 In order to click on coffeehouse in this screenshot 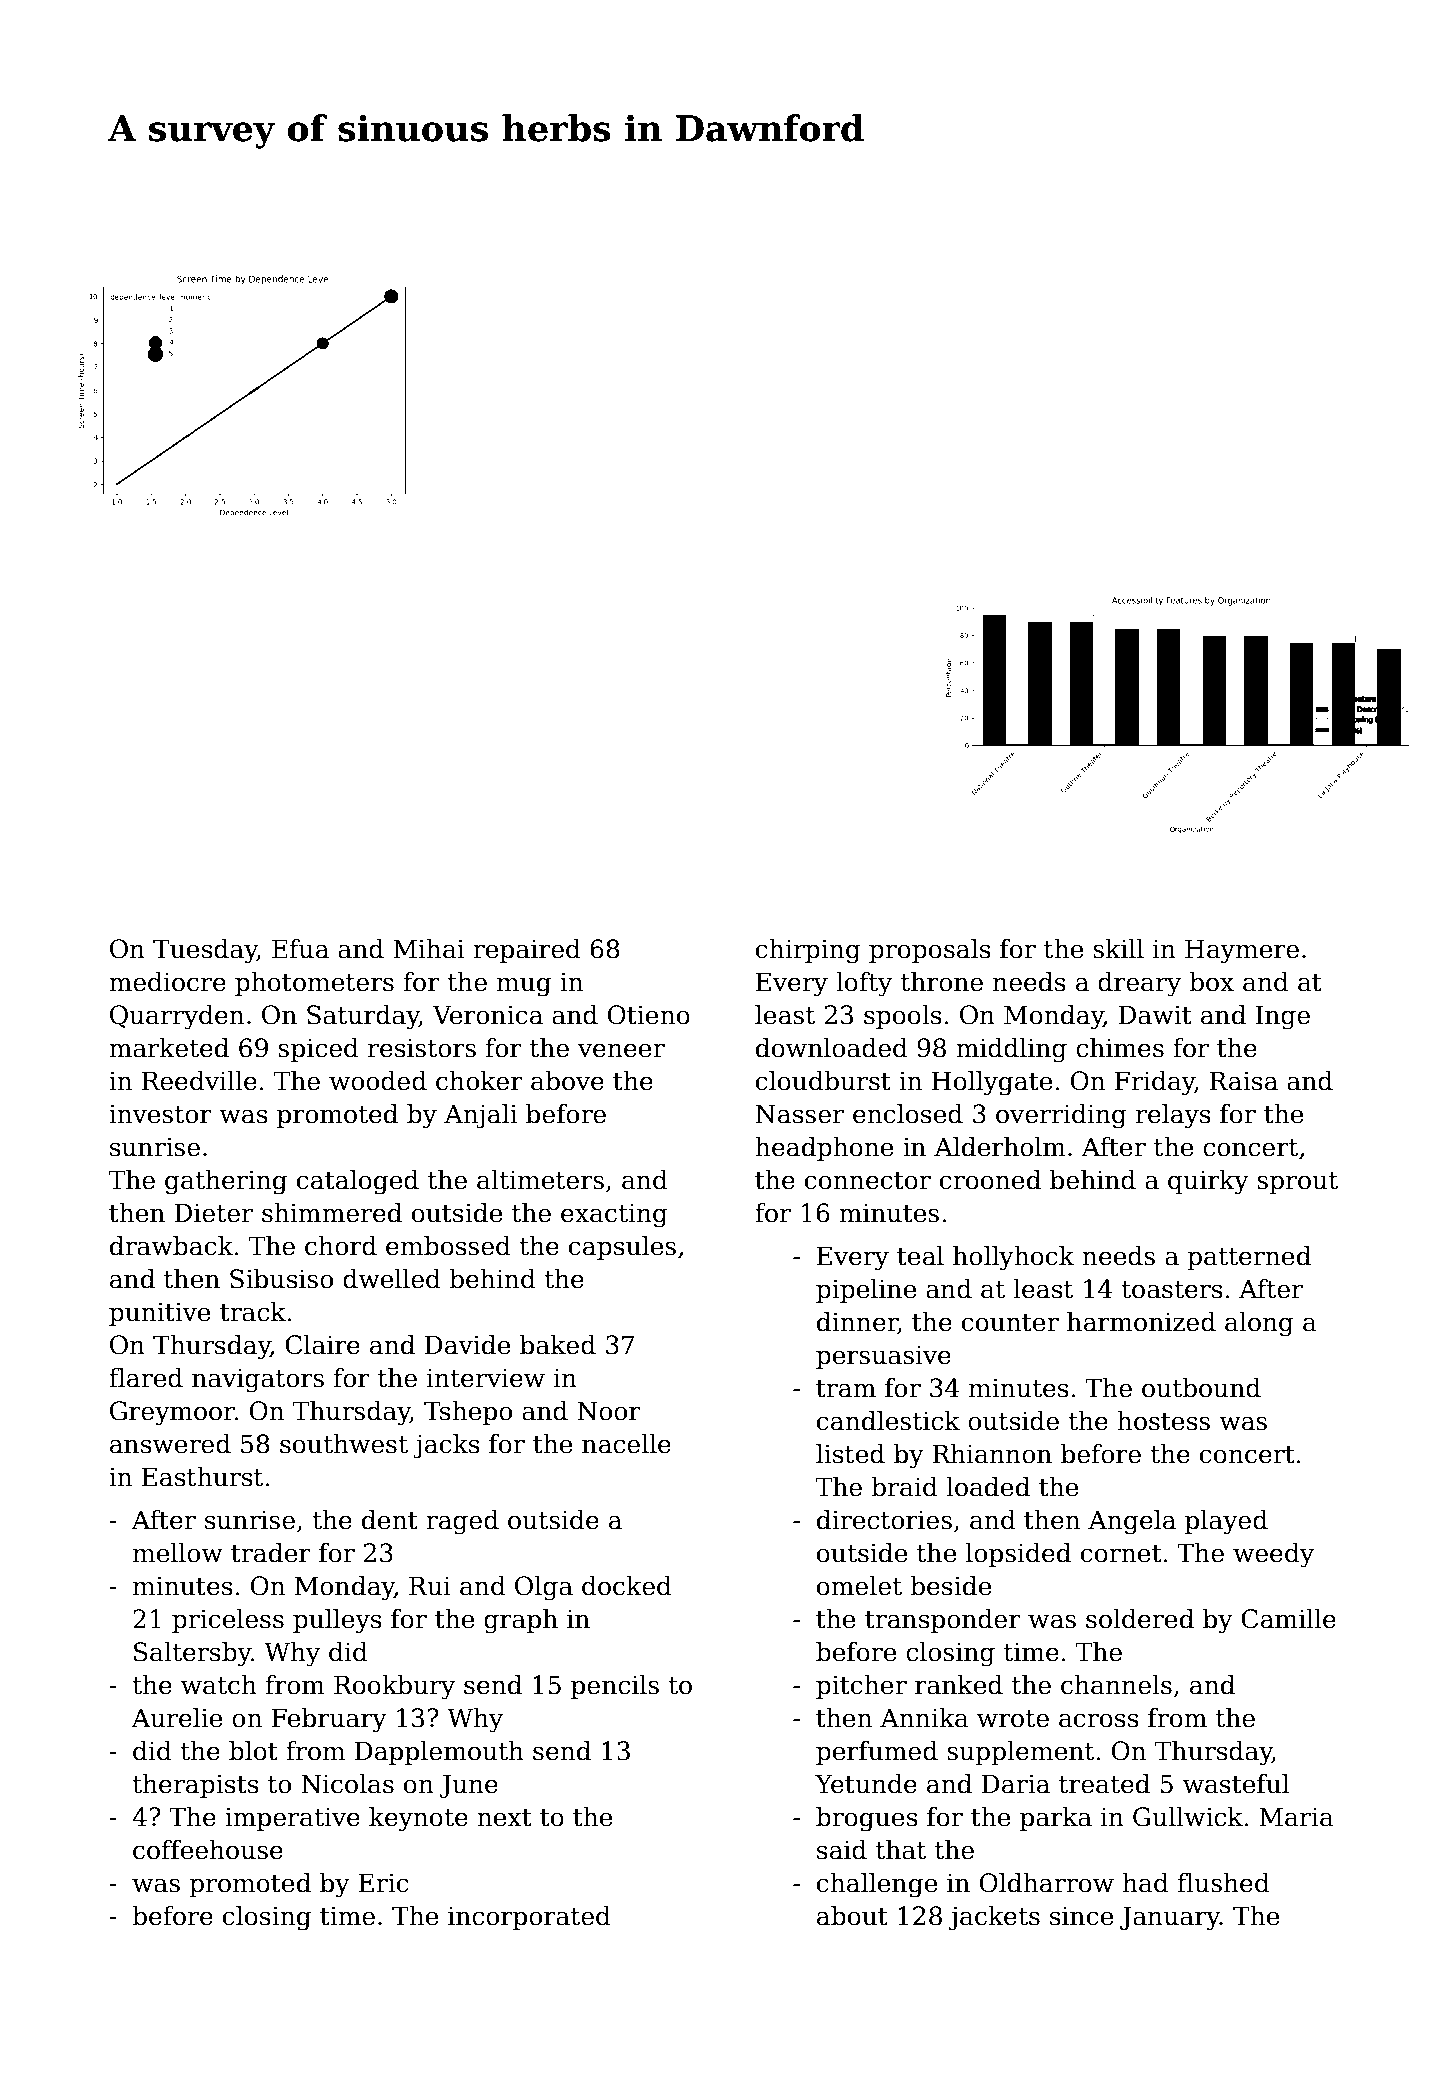, I will do `click(208, 1850)`.
